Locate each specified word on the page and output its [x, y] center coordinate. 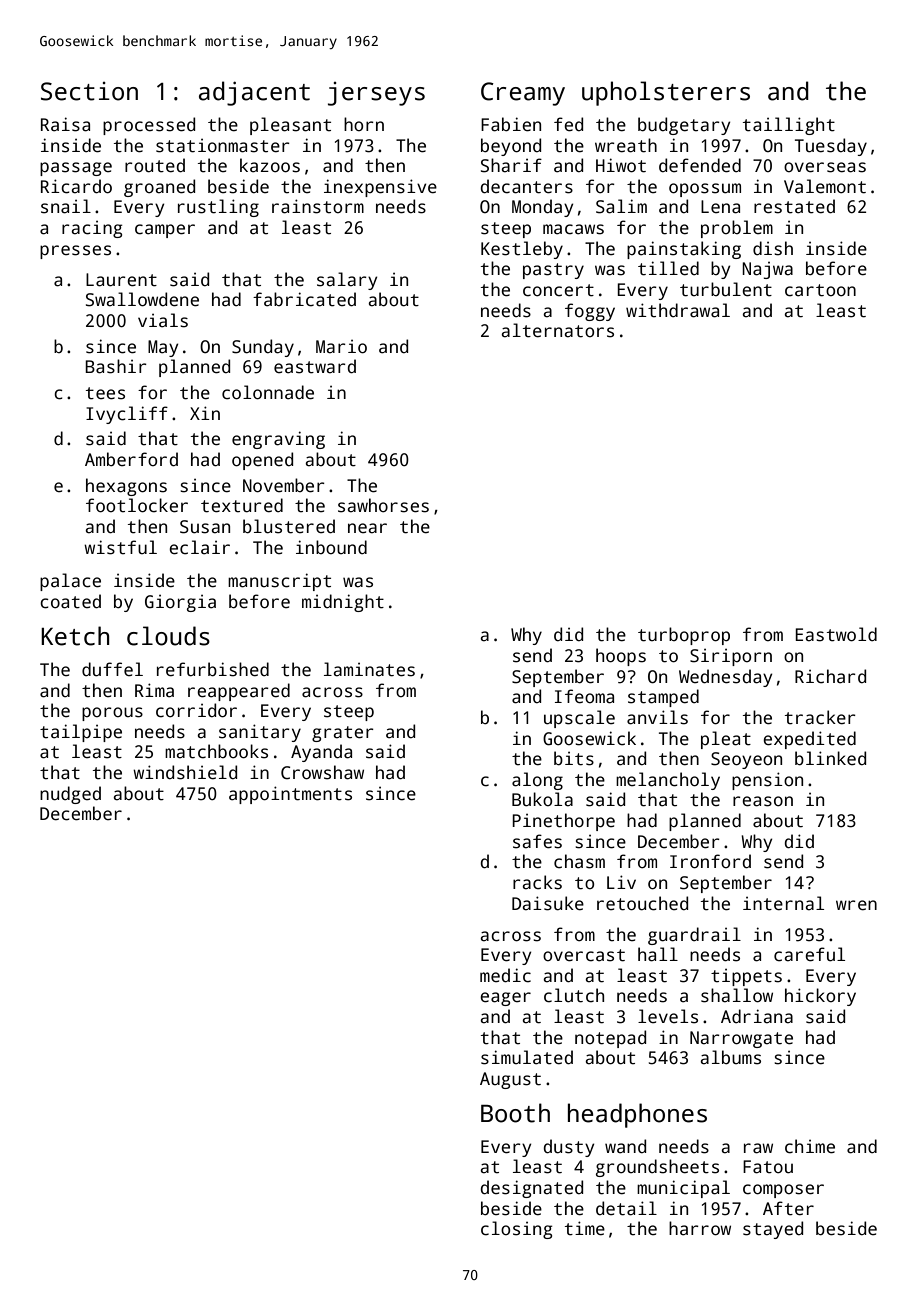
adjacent [254, 93]
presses [75, 252]
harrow [700, 1228]
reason [763, 801]
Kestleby [522, 250]
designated [532, 1189]
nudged [70, 795]
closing [516, 1230]
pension [767, 781]
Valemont [825, 186]
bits [574, 758]
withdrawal [678, 310]
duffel [112, 669]
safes [537, 841]
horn [364, 124]
